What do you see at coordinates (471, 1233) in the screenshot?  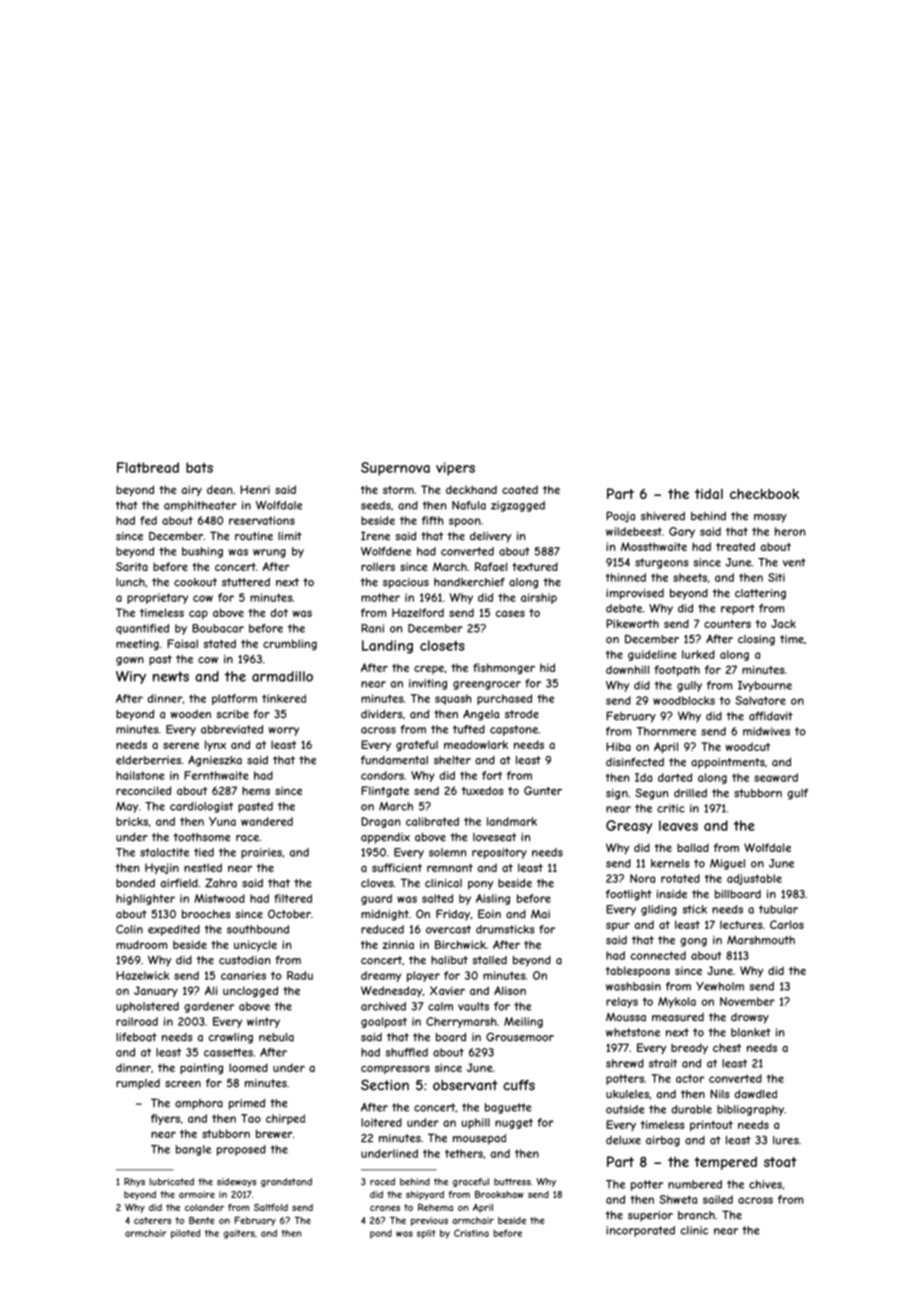 I see `Cristina` at bounding box center [471, 1233].
